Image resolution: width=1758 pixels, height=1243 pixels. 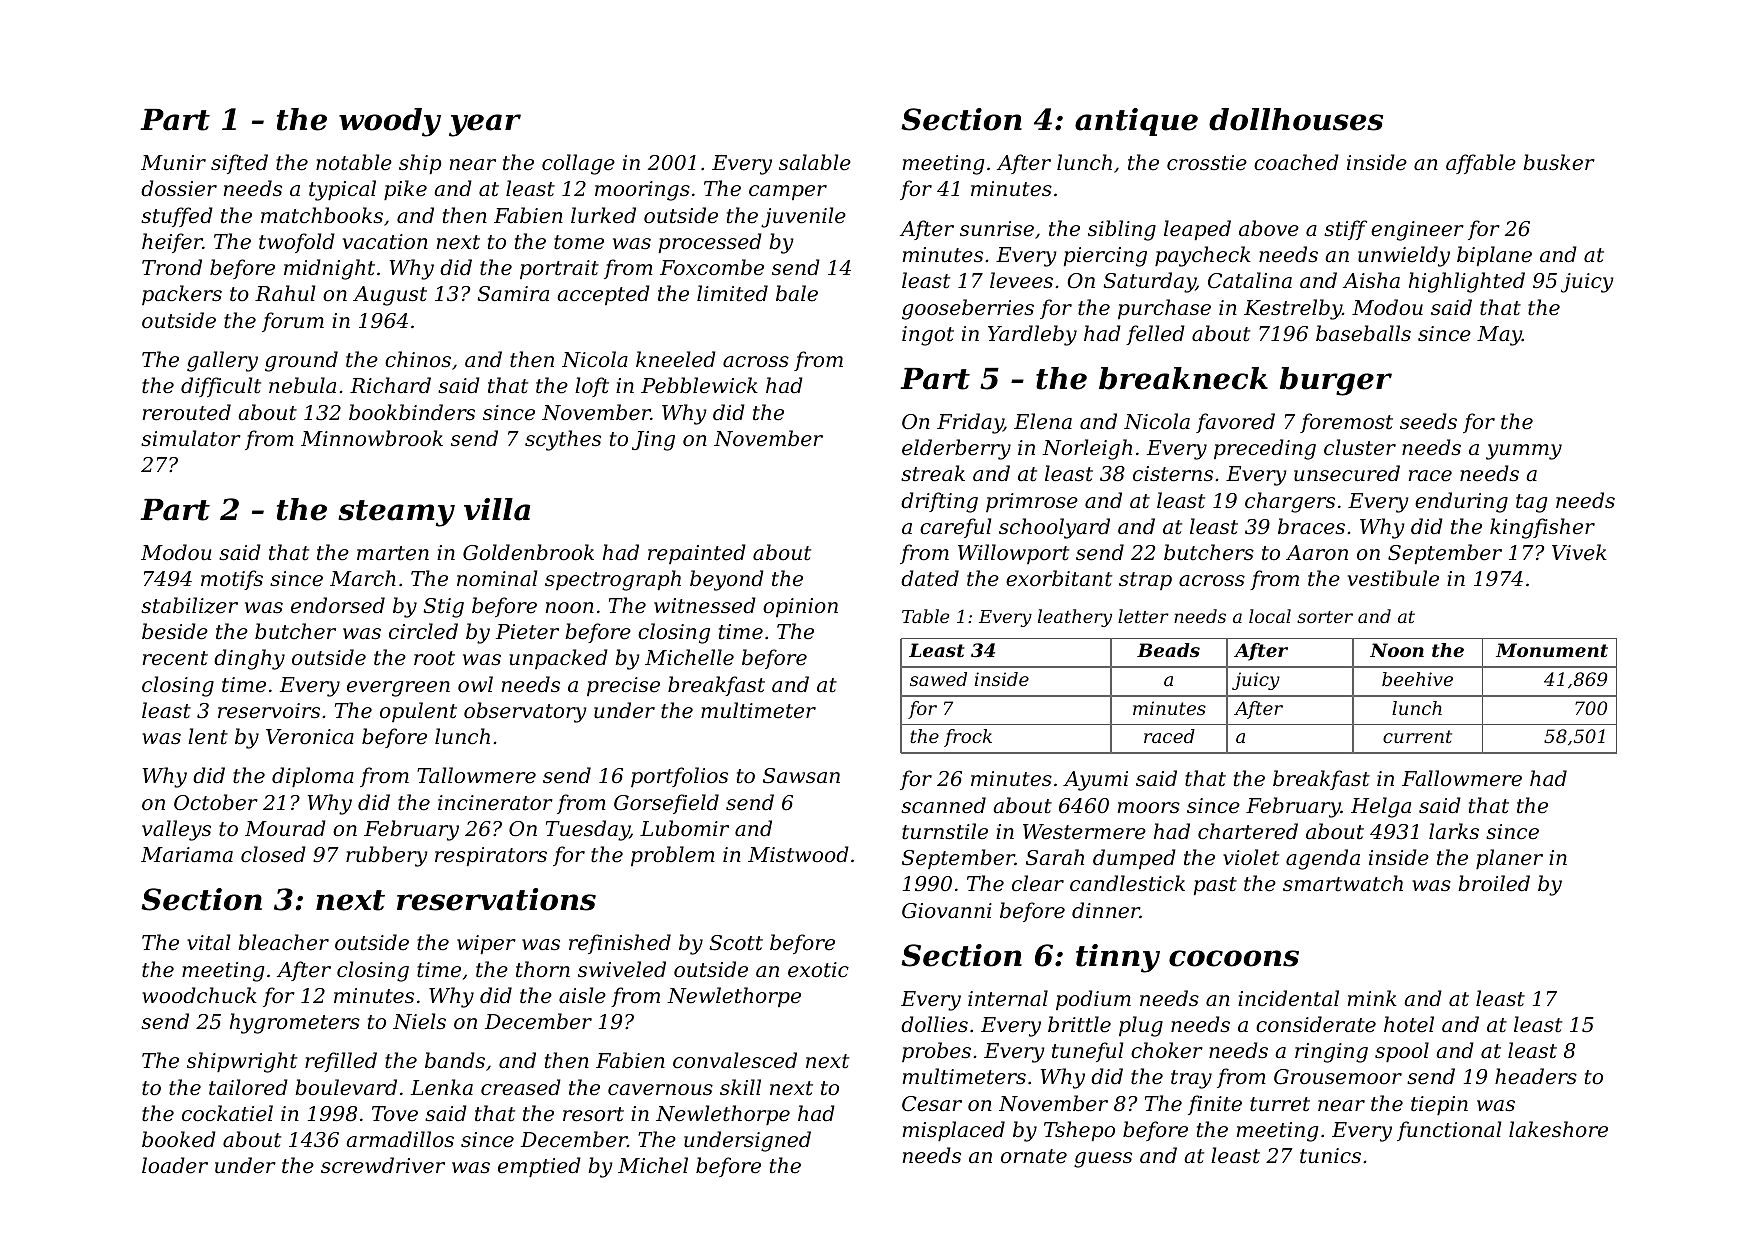 I want to click on skill, so click(x=740, y=1087).
